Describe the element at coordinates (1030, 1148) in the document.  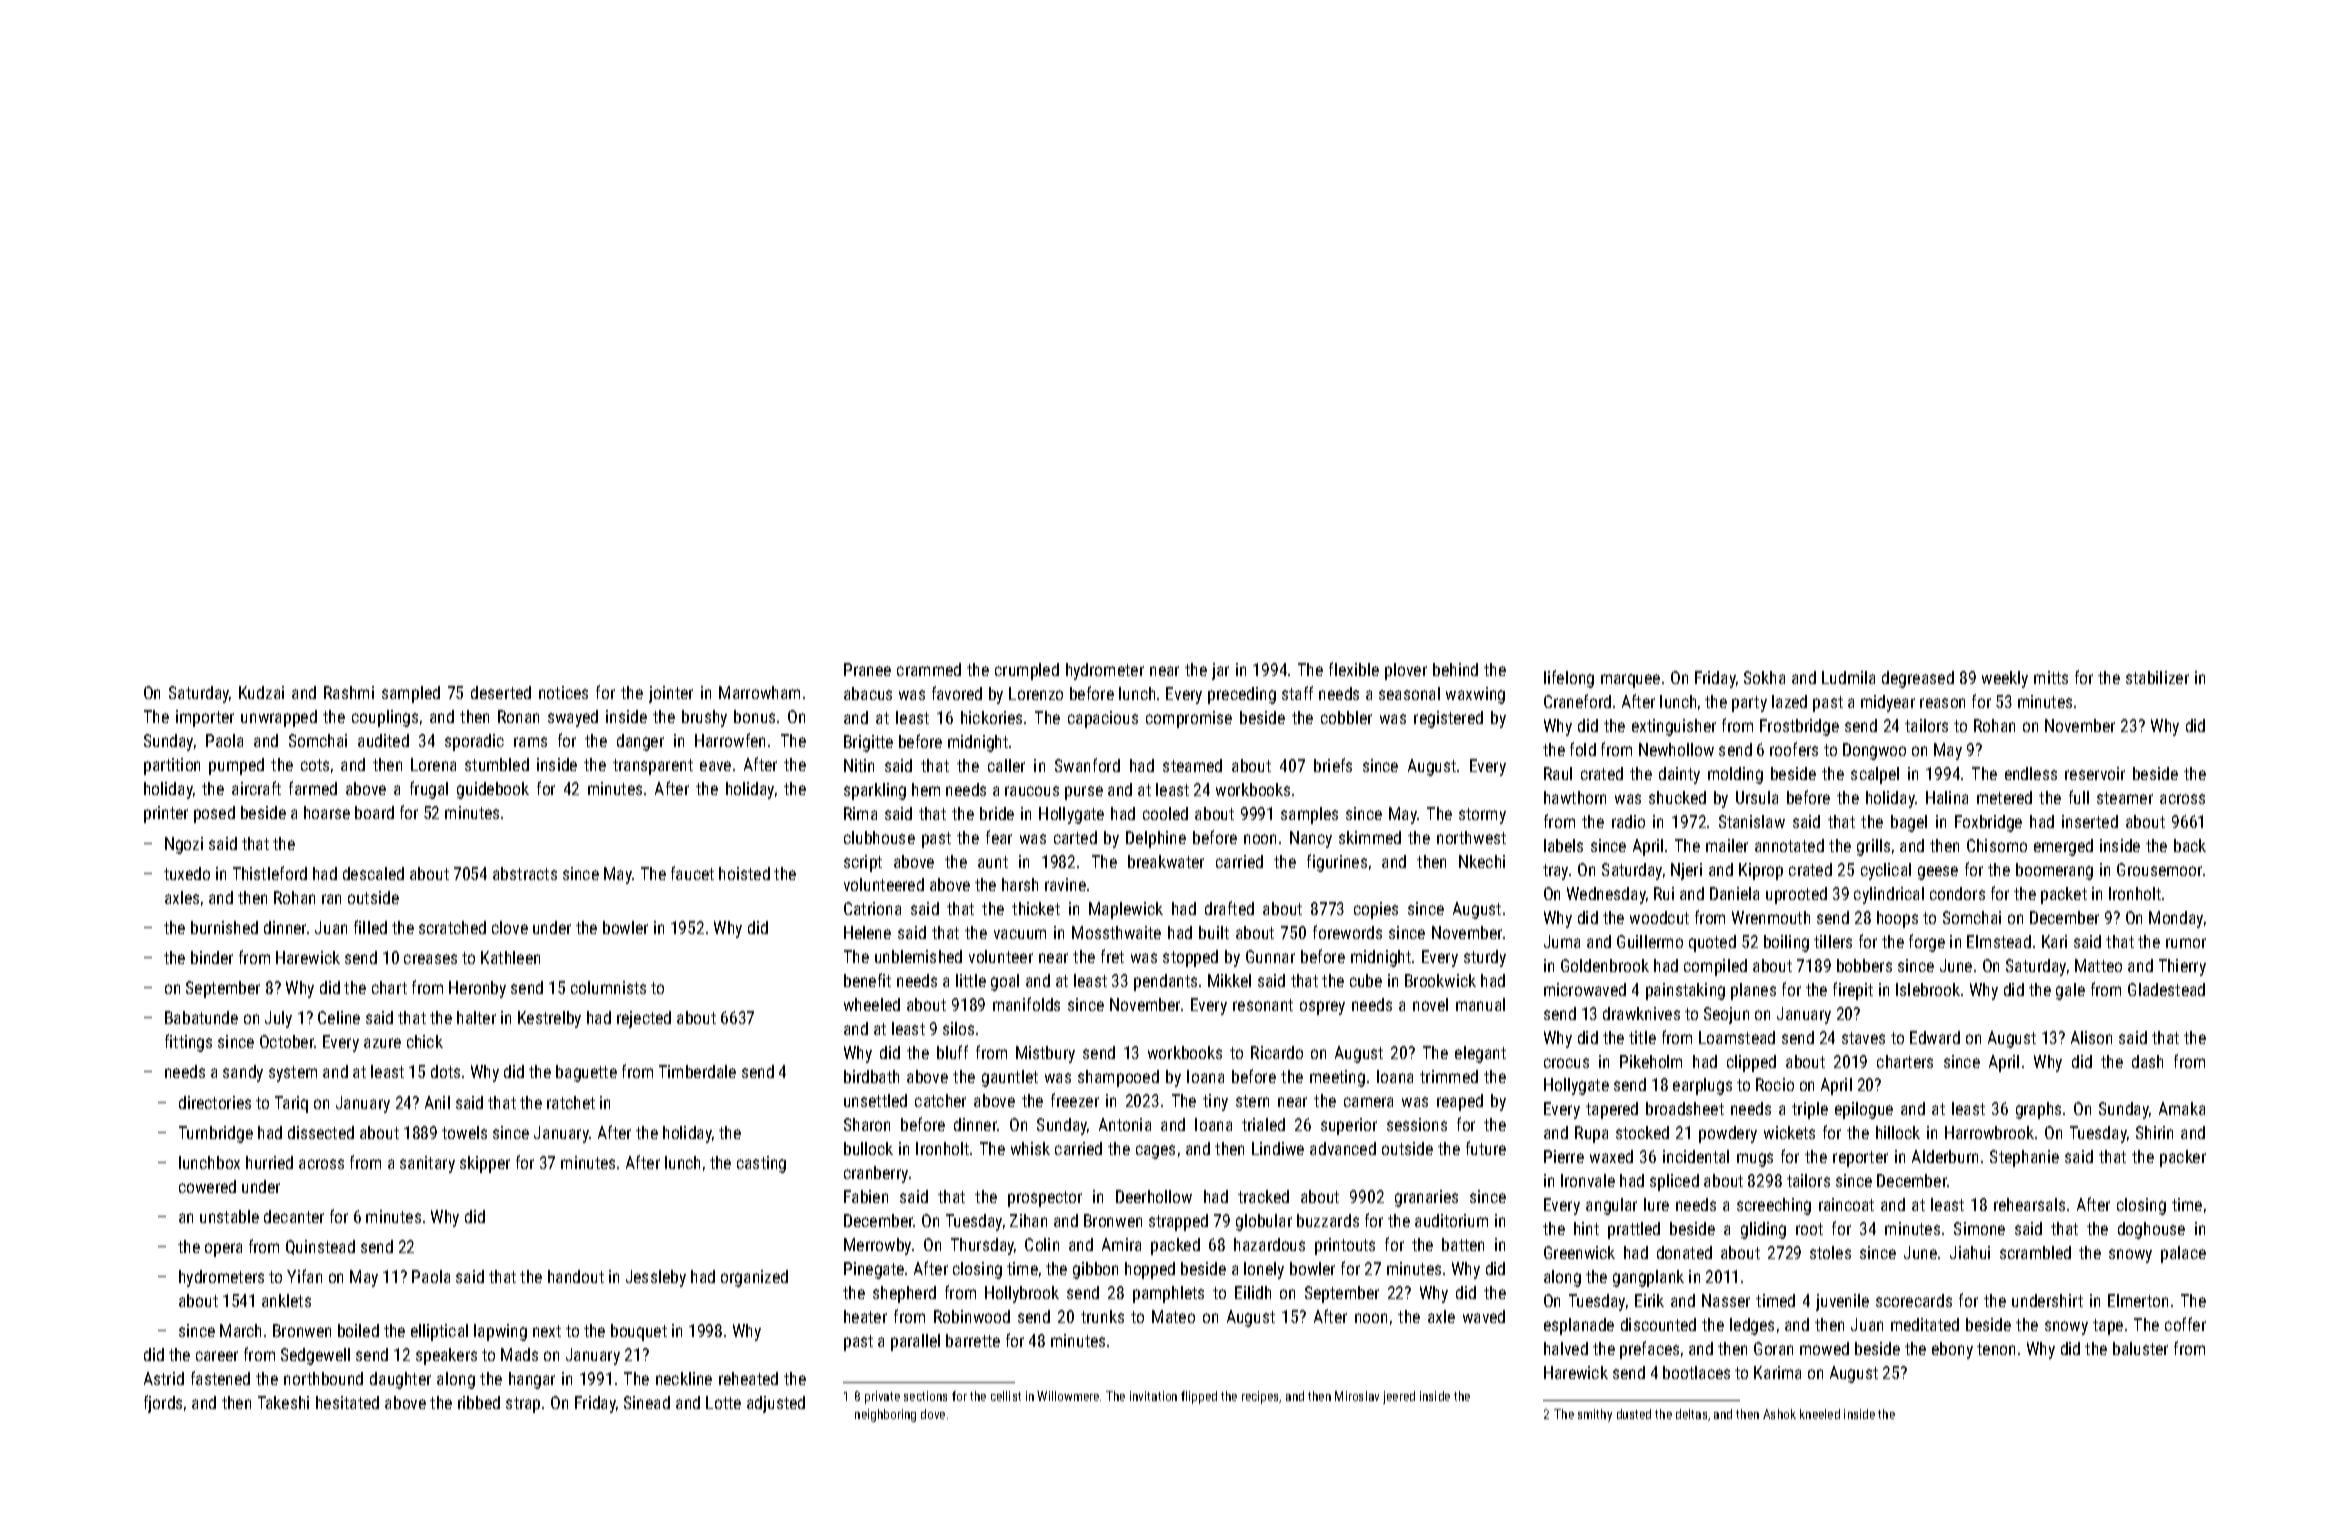
I see `whisk` at that location.
